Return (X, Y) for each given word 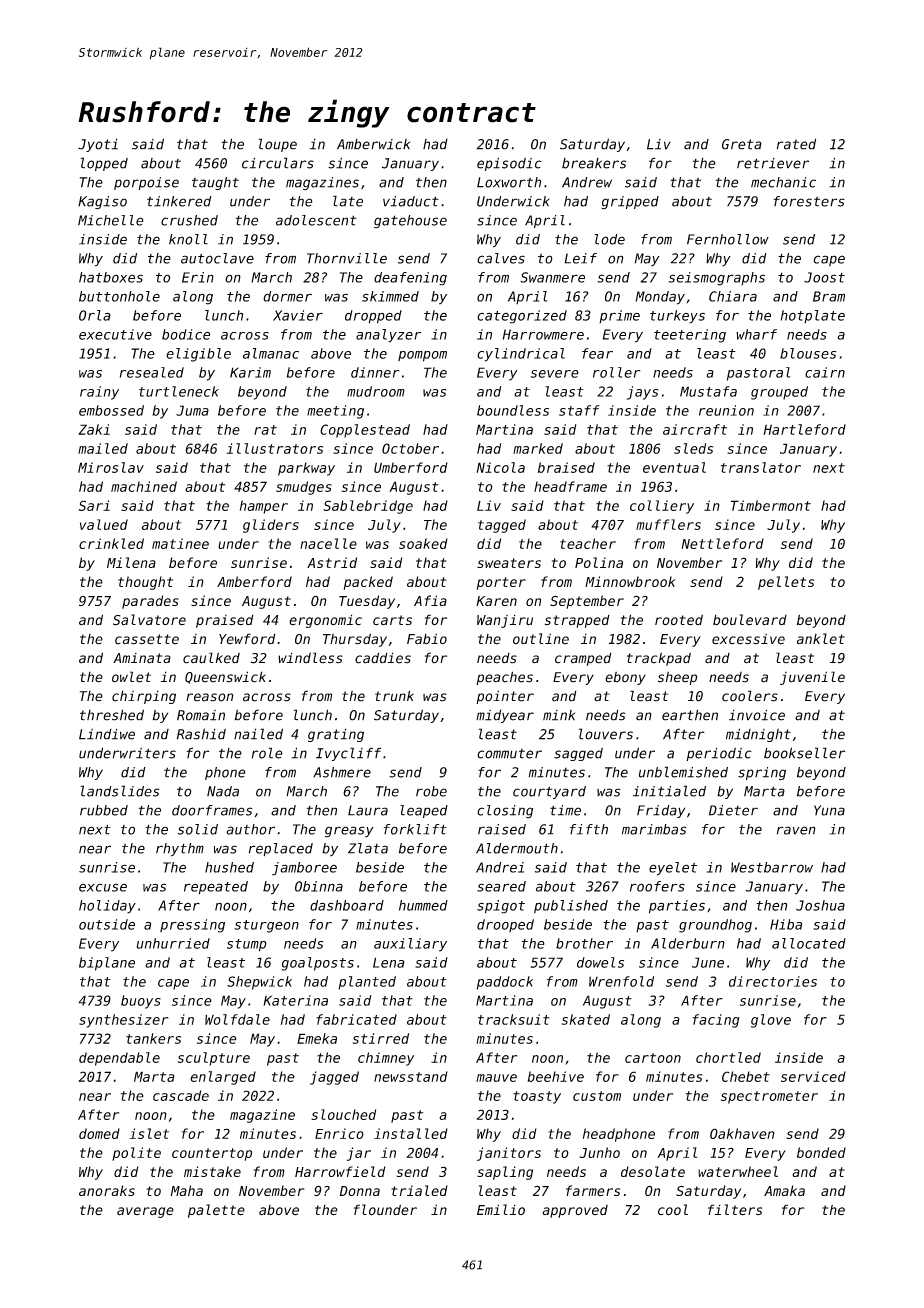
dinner (375, 372)
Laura (368, 810)
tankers (153, 1038)
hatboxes (111, 277)
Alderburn (688, 943)
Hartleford (805, 429)
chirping (144, 697)
